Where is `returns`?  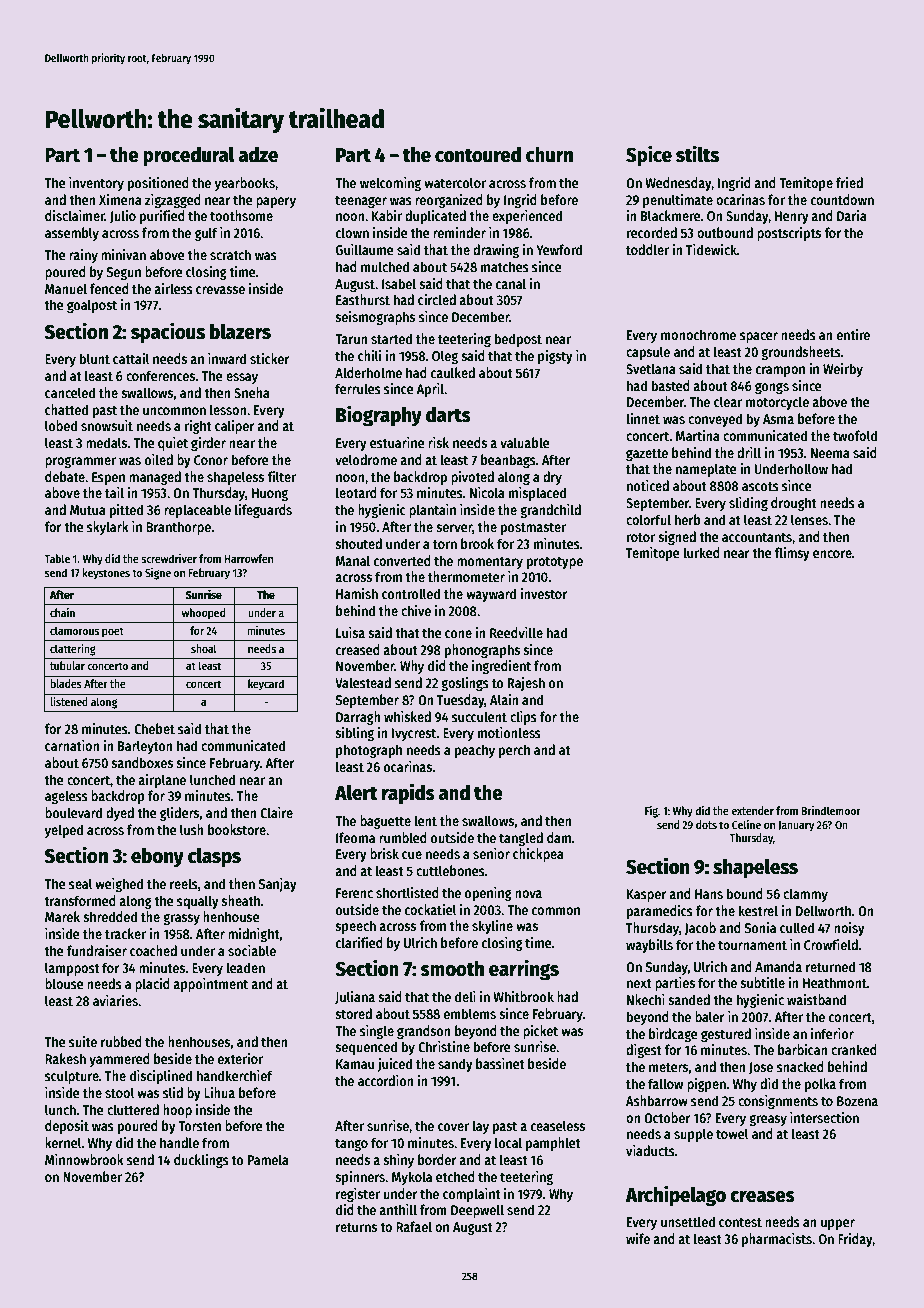
returns is located at coordinates (356, 1227).
